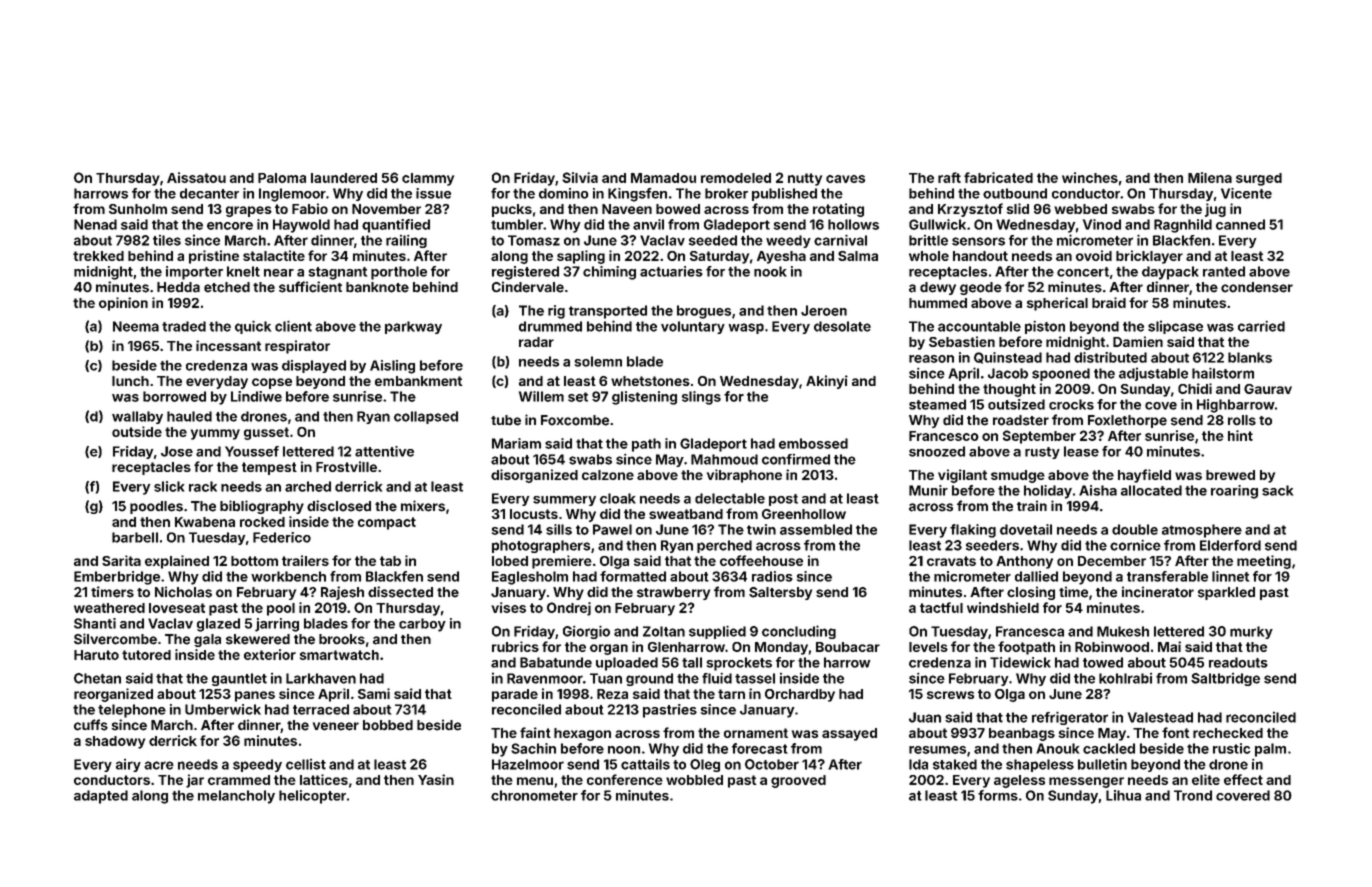  What do you see at coordinates (1250, 357) in the image?
I see `blanks` at bounding box center [1250, 357].
